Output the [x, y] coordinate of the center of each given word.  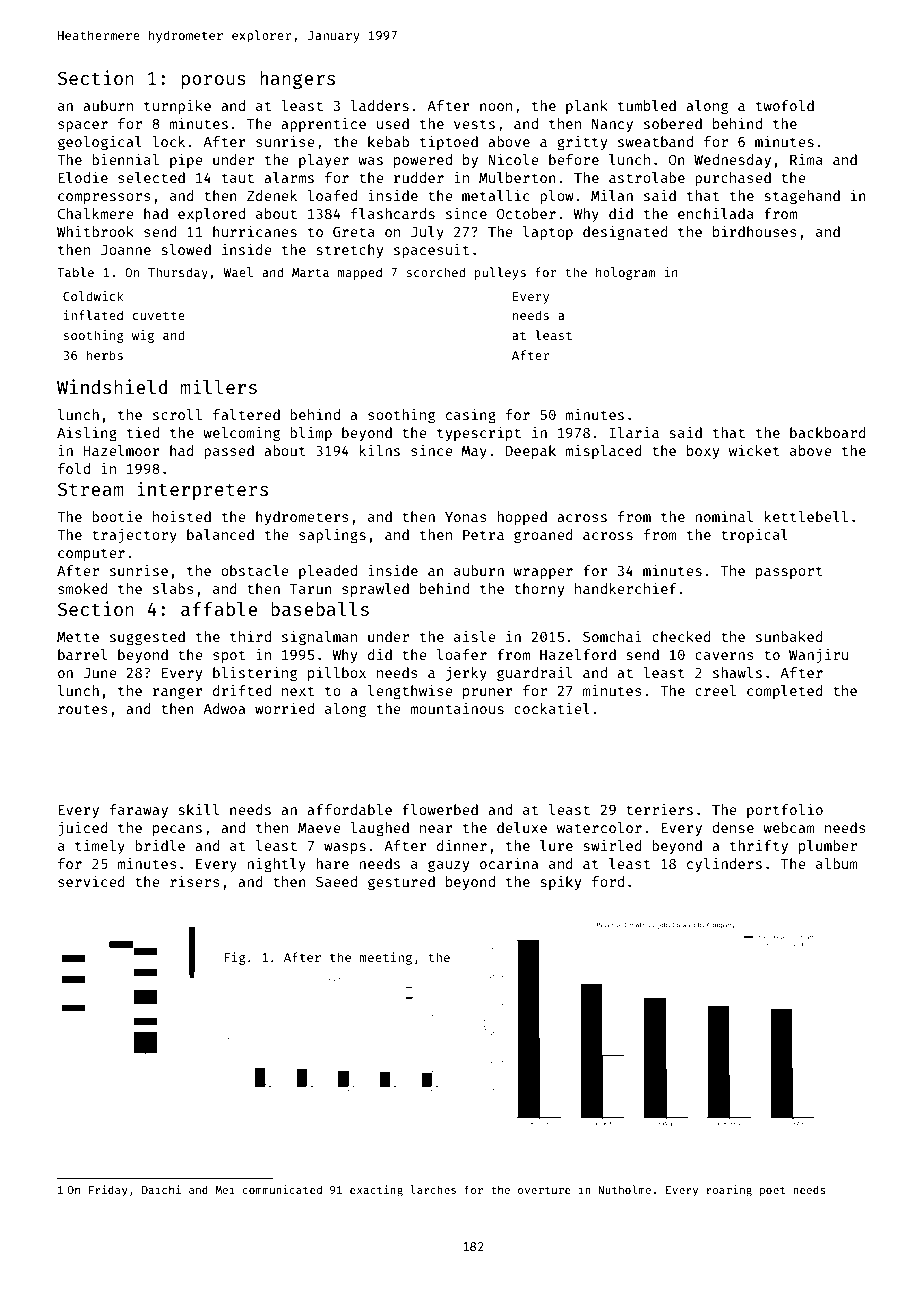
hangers [297, 80]
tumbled [647, 105]
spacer [83, 126]
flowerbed [440, 809]
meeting [386, 958]
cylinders [724, 865]
